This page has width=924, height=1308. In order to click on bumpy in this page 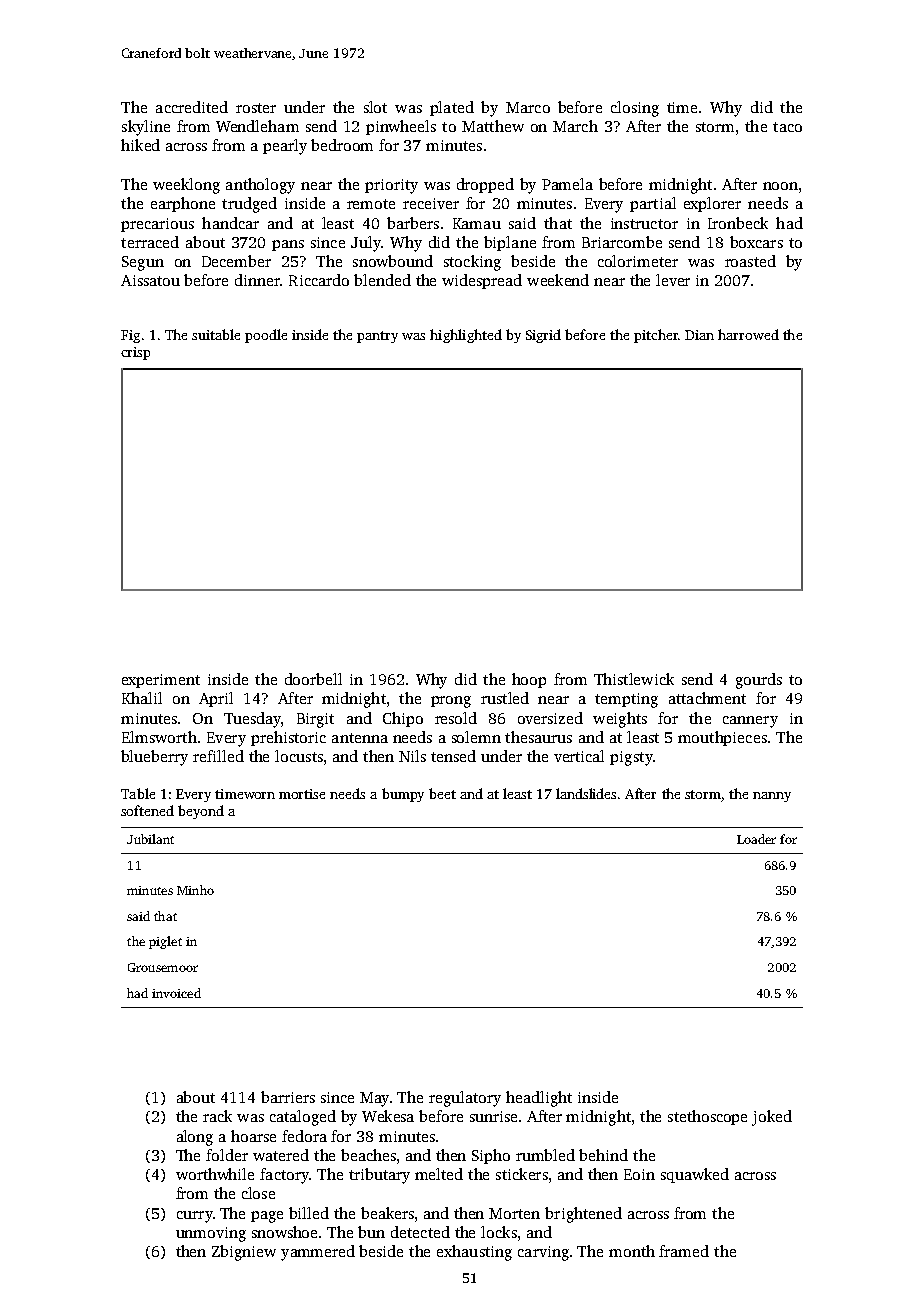, I will do `click(403, 795)`.
